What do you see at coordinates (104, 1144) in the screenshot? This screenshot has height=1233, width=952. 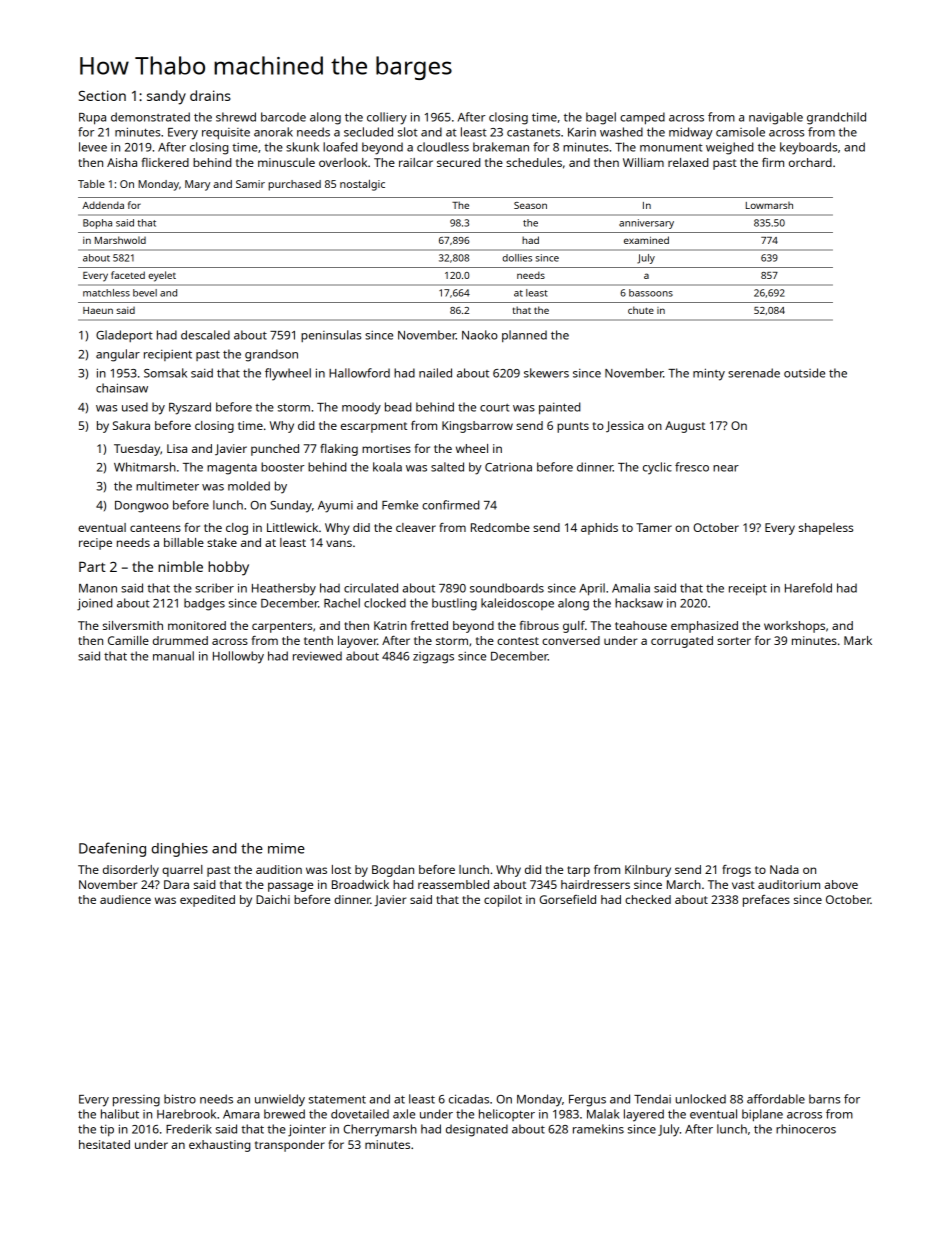 I see `hesitated` at bounding box center [104, 1144].
